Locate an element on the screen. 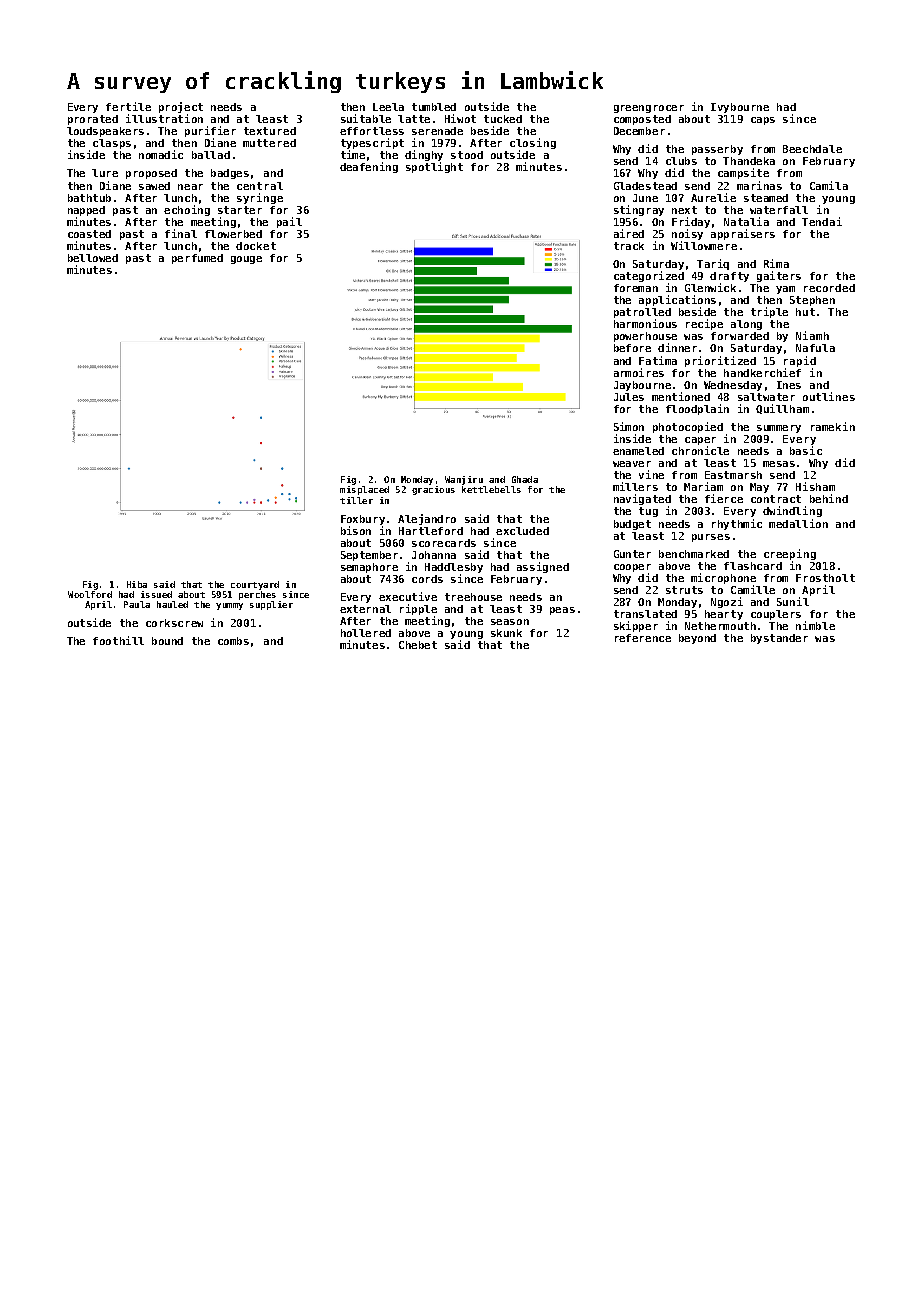 This screenshot has height=1308, width=924. scorecards is located at coordinates (444, 543).
